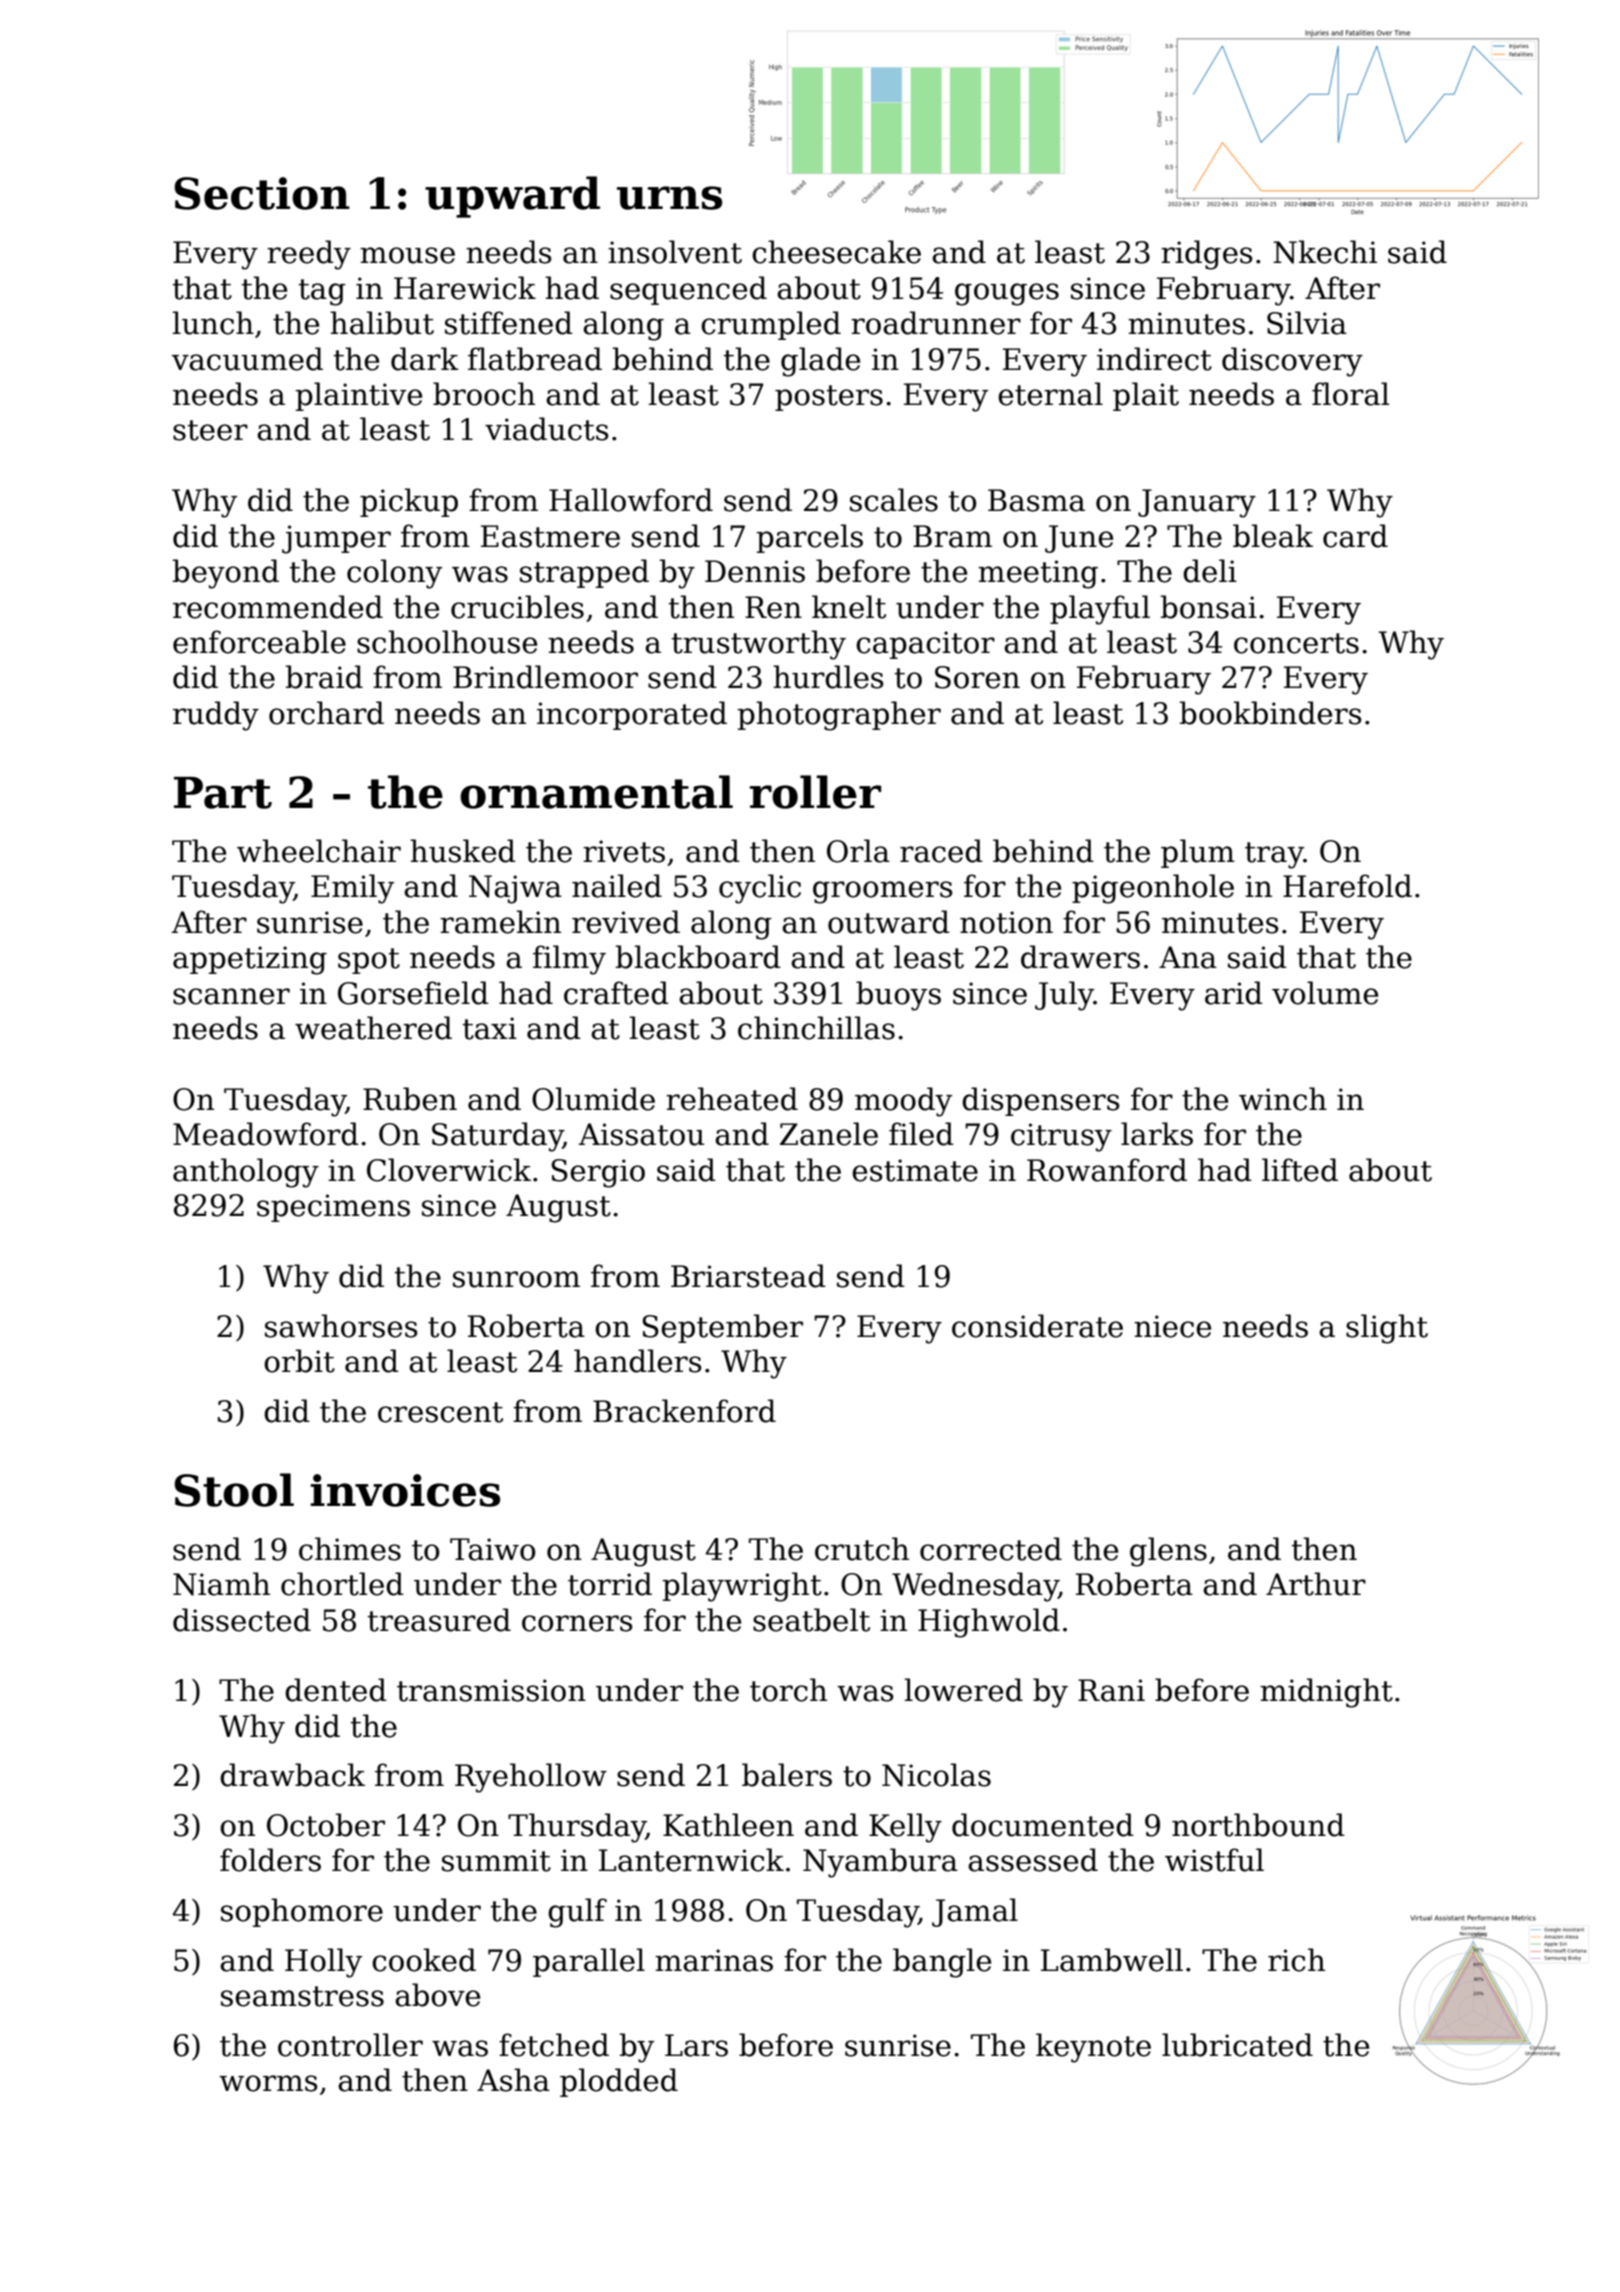 The image size is (1620, 2292). Describe the element at coordinates (898, 996) in the page. I see `buoys` at that location.
